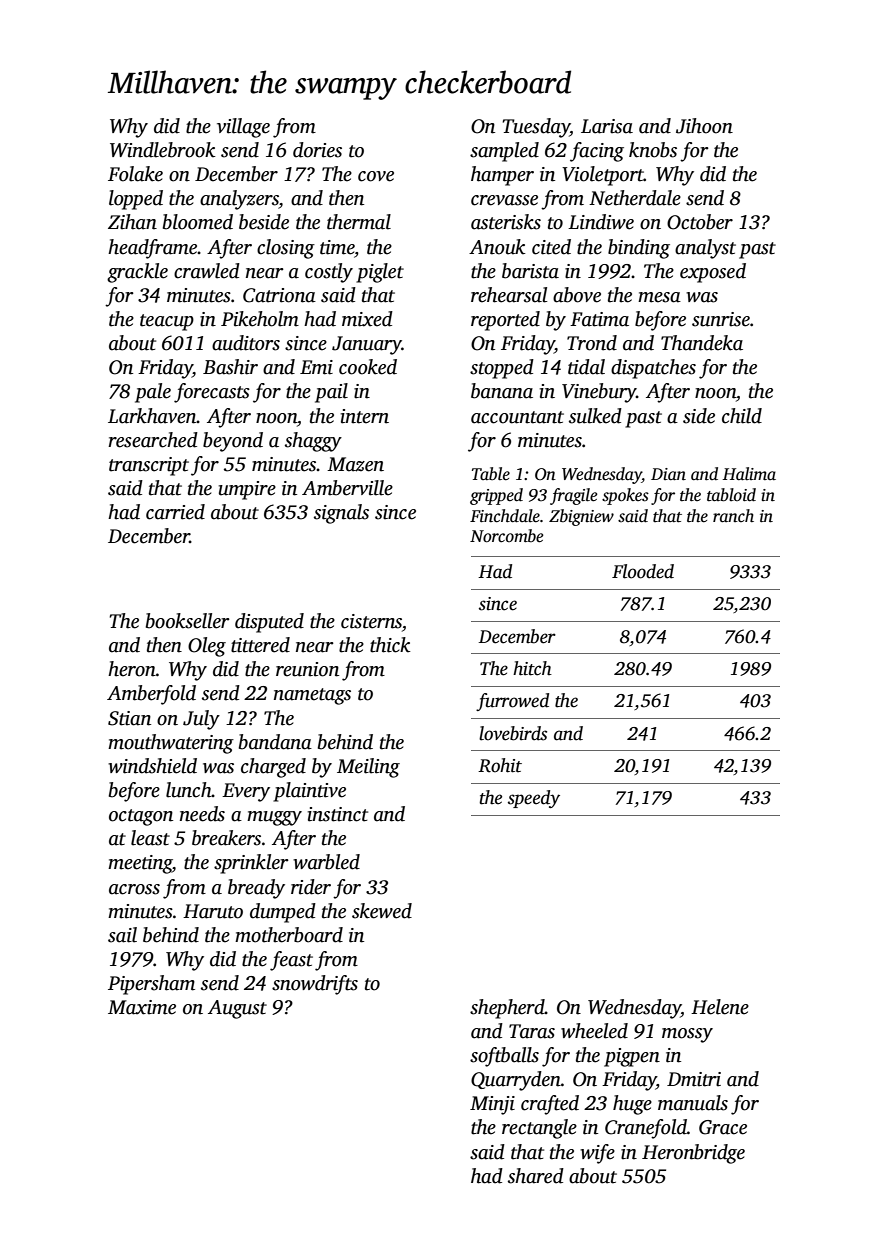 The image size is (888, 1260). What do you see at coordinates (337, 247) in the screenshot?
I see `time` at bounding box center [337, 247].
